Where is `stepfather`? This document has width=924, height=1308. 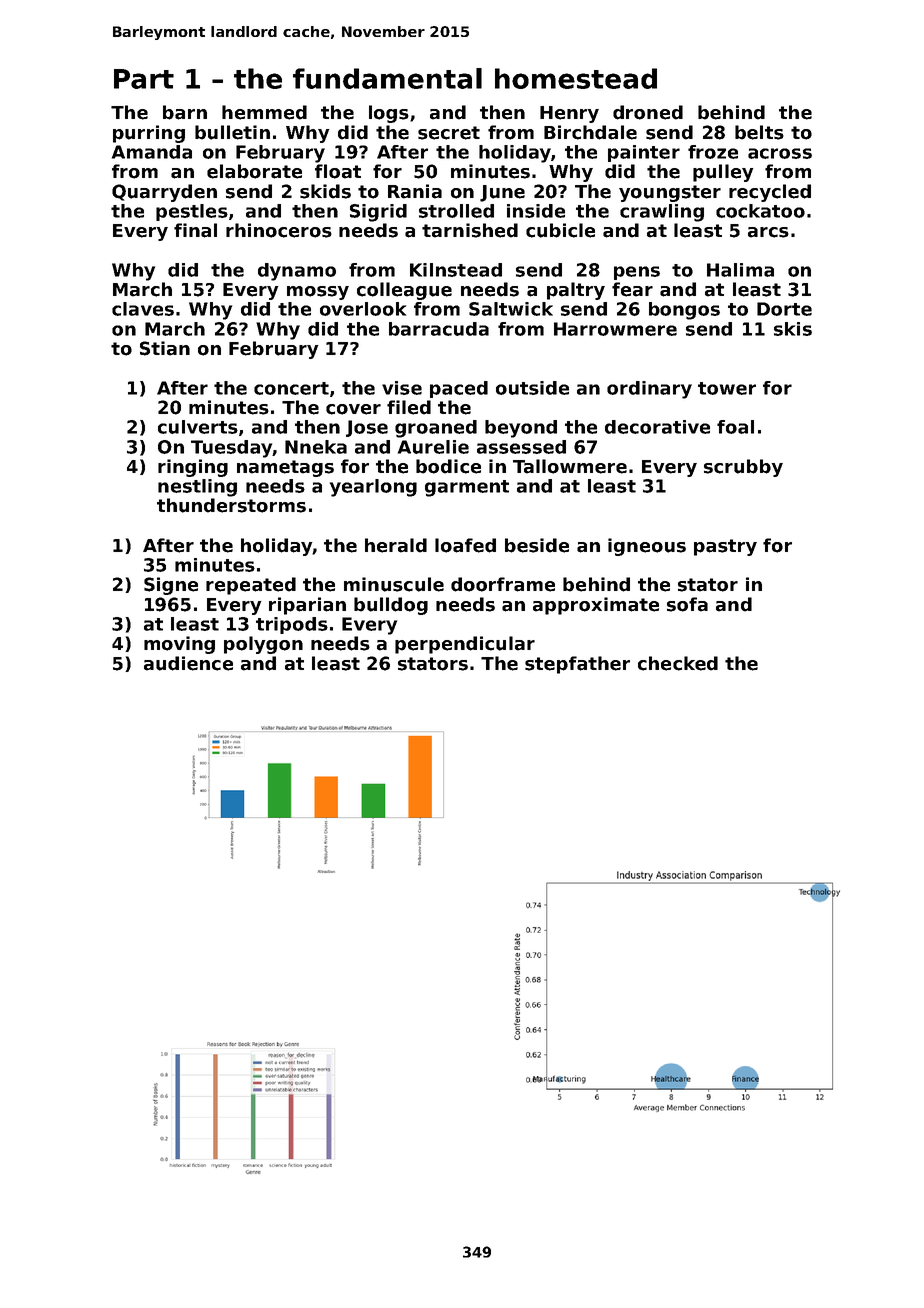
stepfather is located at coordinates (577, 665).
